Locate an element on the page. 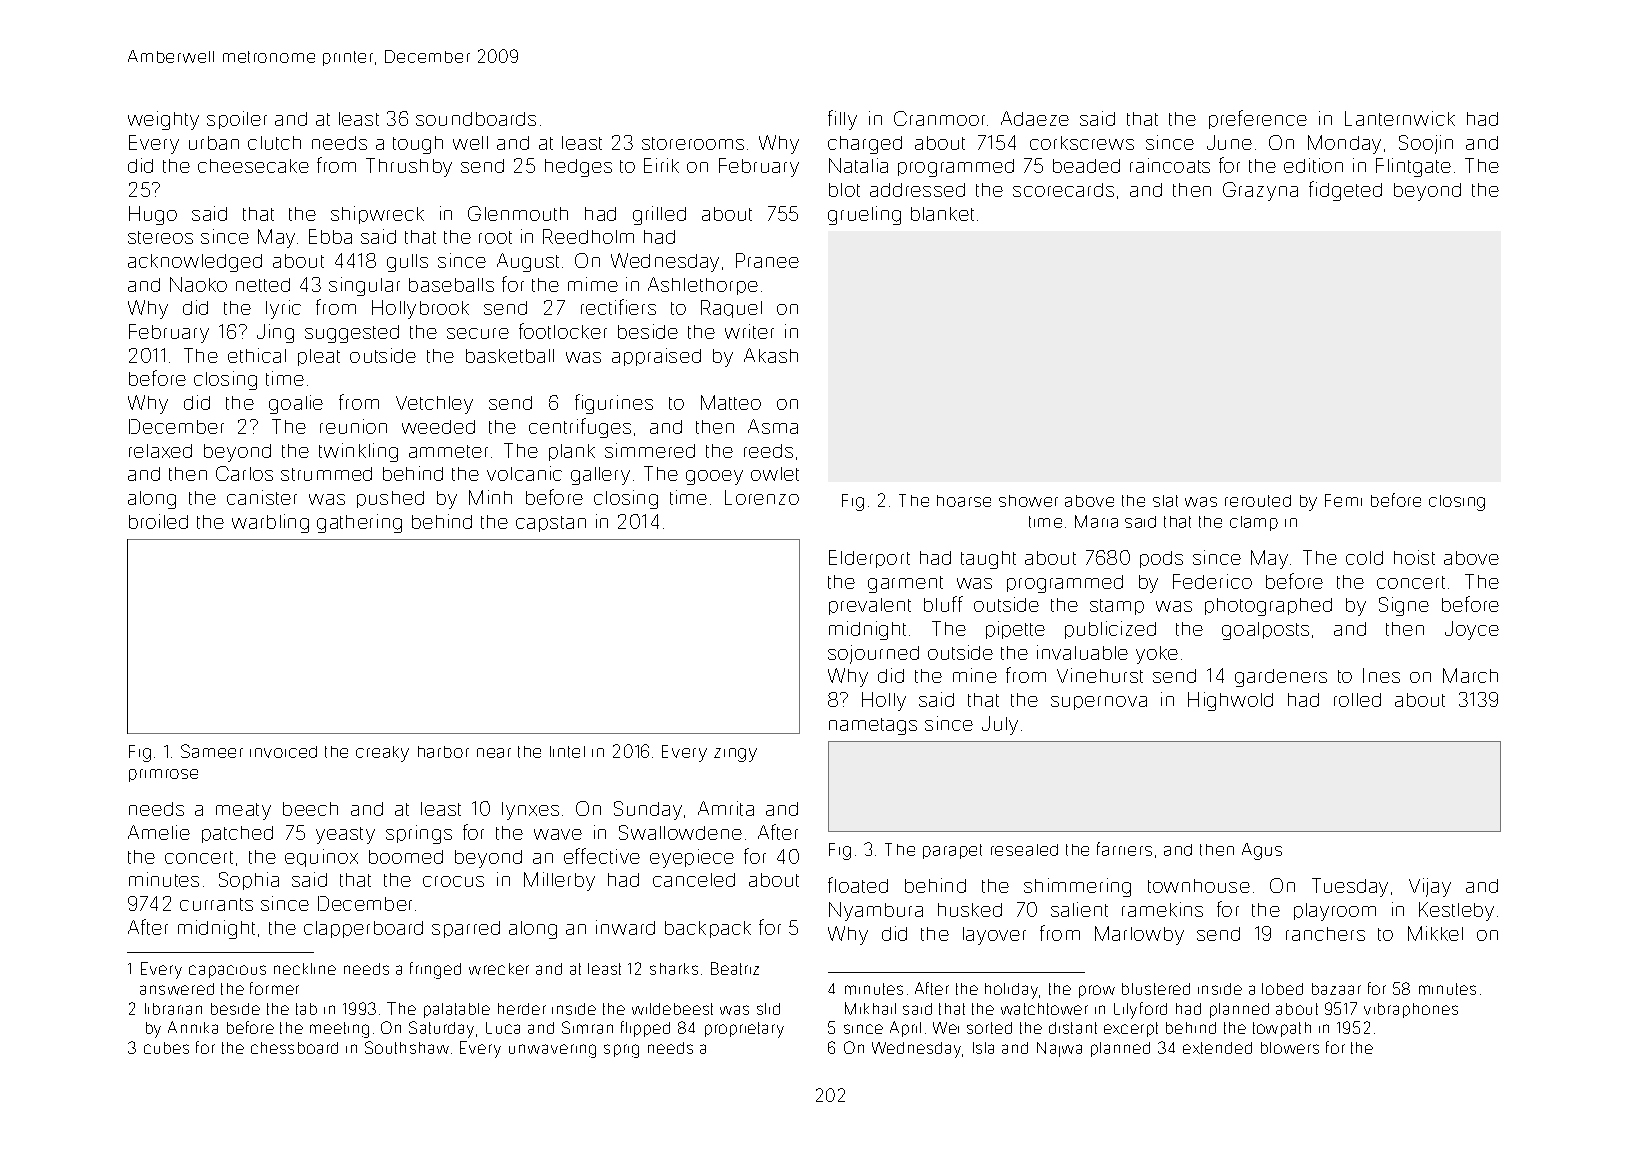 The height and width of the page is (1151, 1628). weighty is located at coordinates (163, 120).
